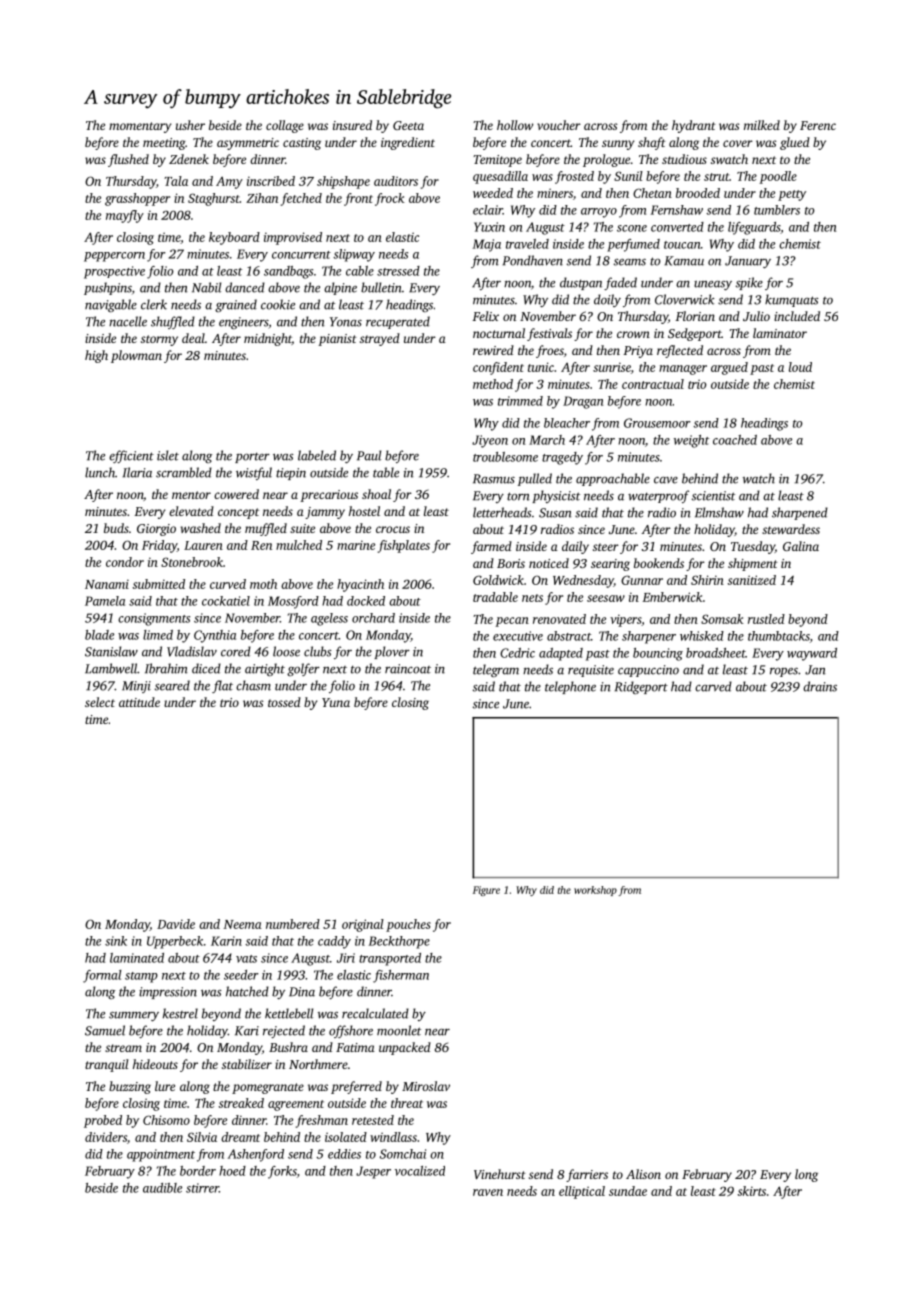 The width and height of the screenshot is (924, 1308). What do you see at coordinates (116, 941) in the screenshot?
I see `sink` at bounding box center [116, 941].
